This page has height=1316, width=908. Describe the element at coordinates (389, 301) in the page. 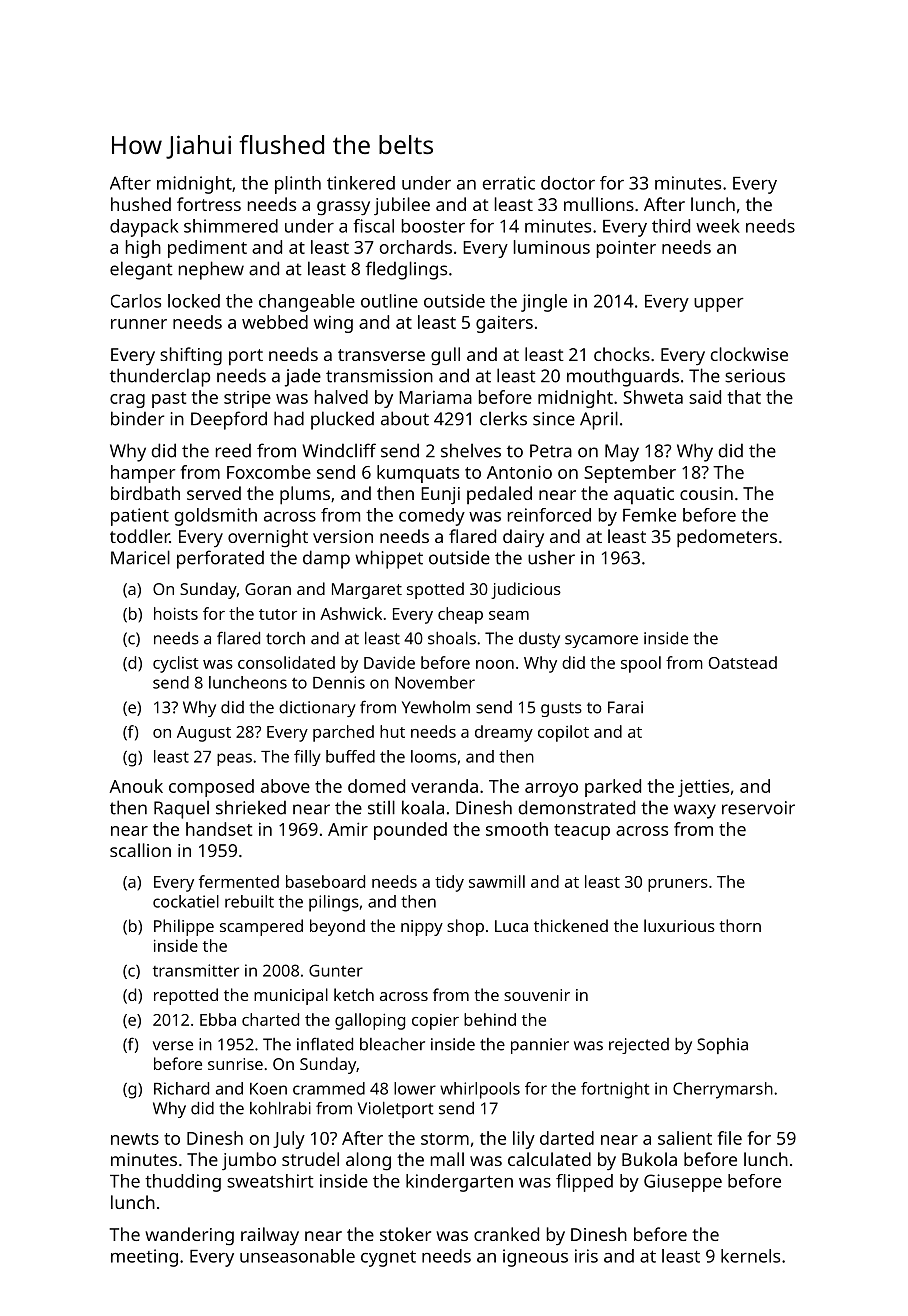

I see `outline` at that location.
